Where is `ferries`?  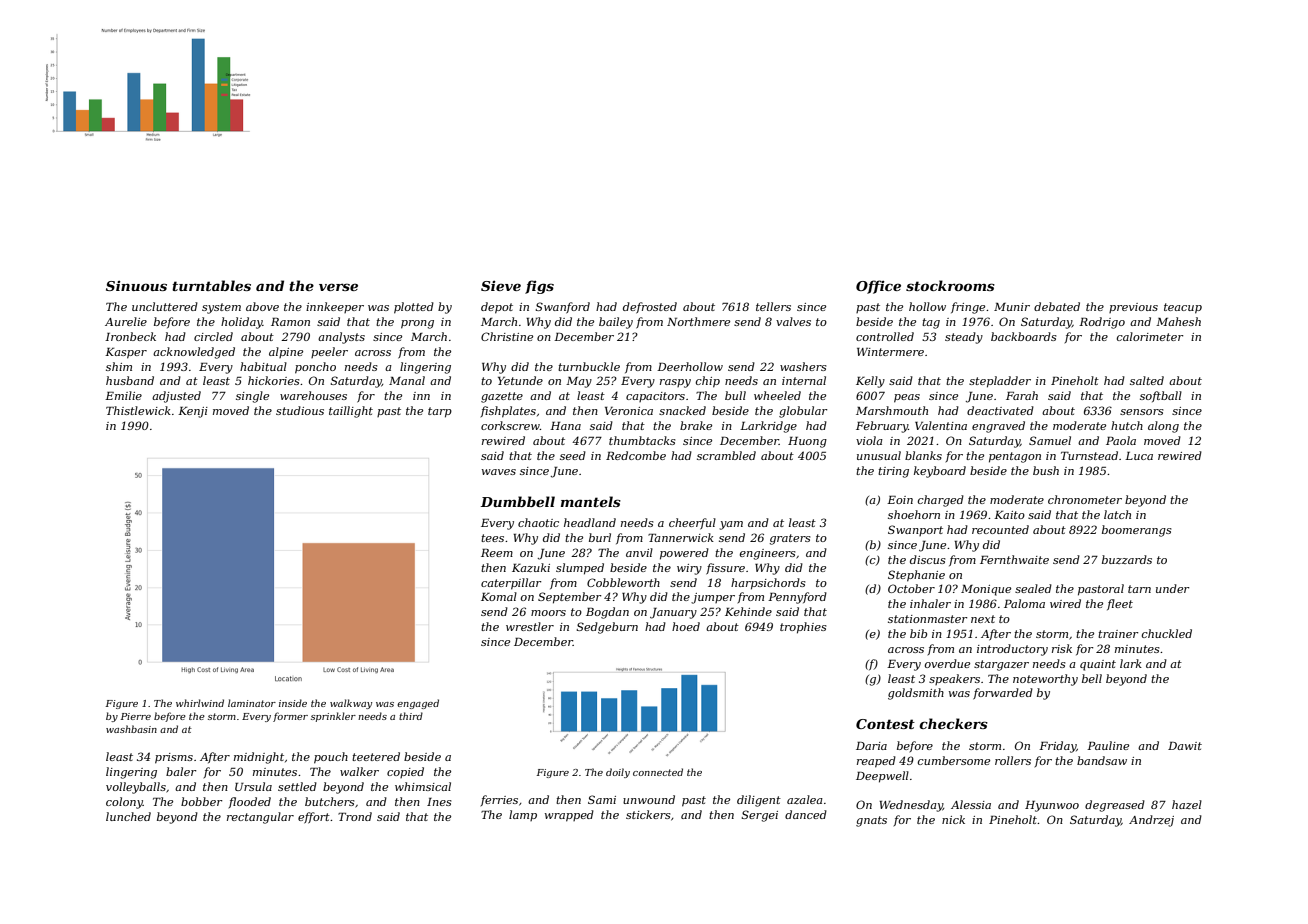
ferries is located at coordinates (499, 800).
